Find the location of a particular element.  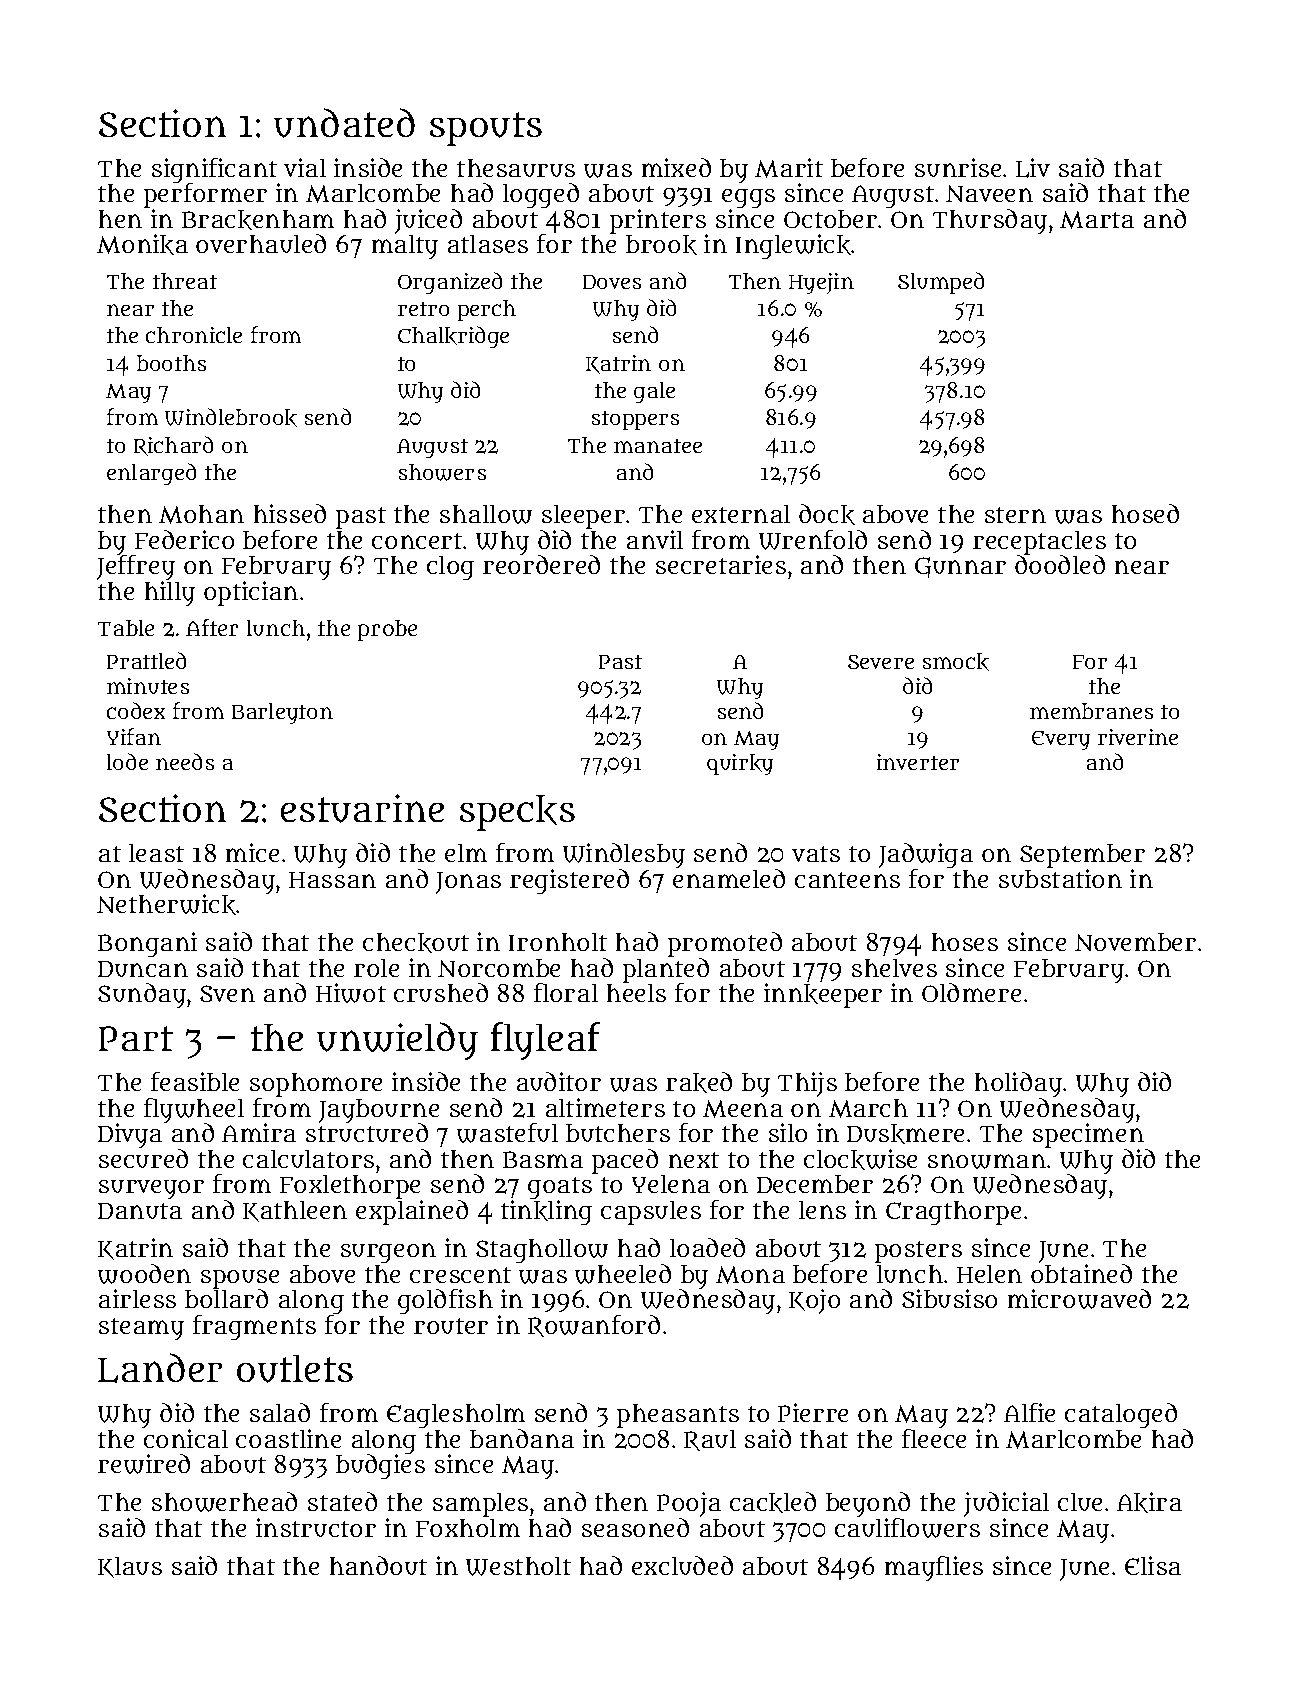

checkout is located at coordinates (416, 943).
